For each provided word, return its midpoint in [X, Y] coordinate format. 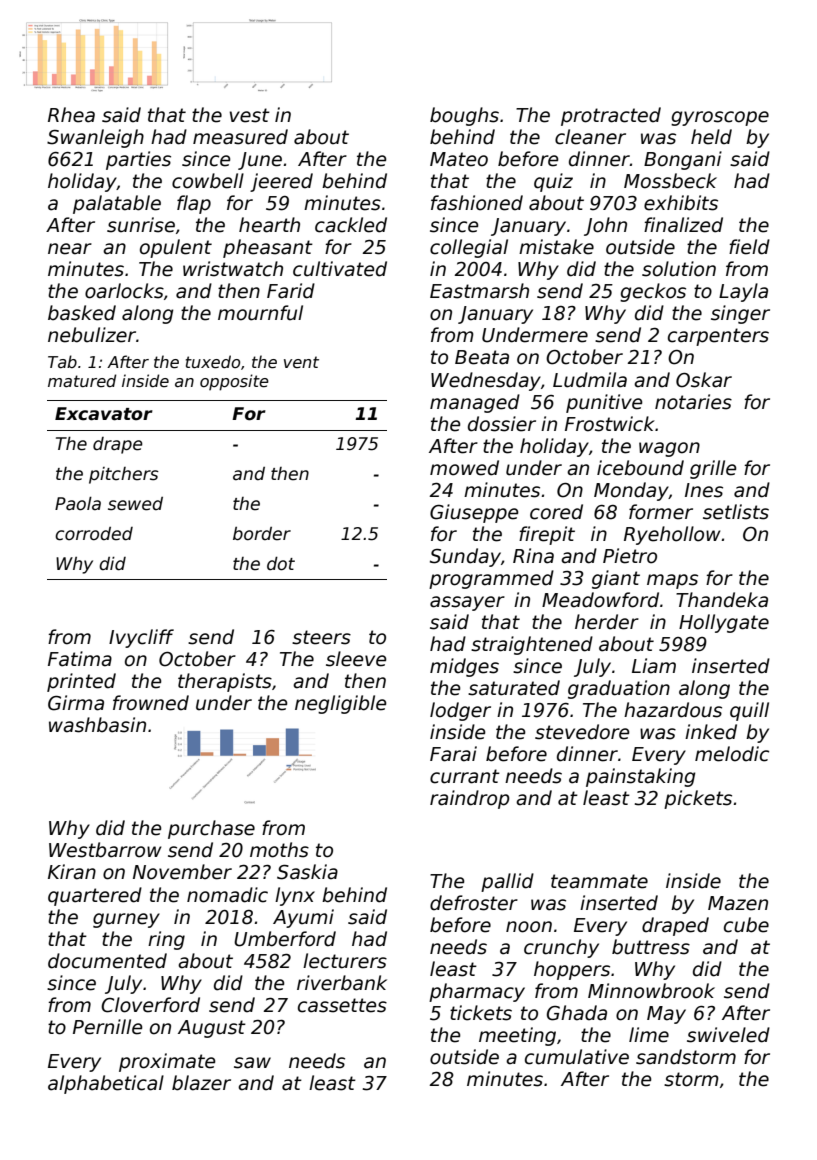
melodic [732, 754]
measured [240, 137]
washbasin [97, 725]
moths [279, 850]
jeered [281, 182]
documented [107, 961]
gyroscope [720, 118]
